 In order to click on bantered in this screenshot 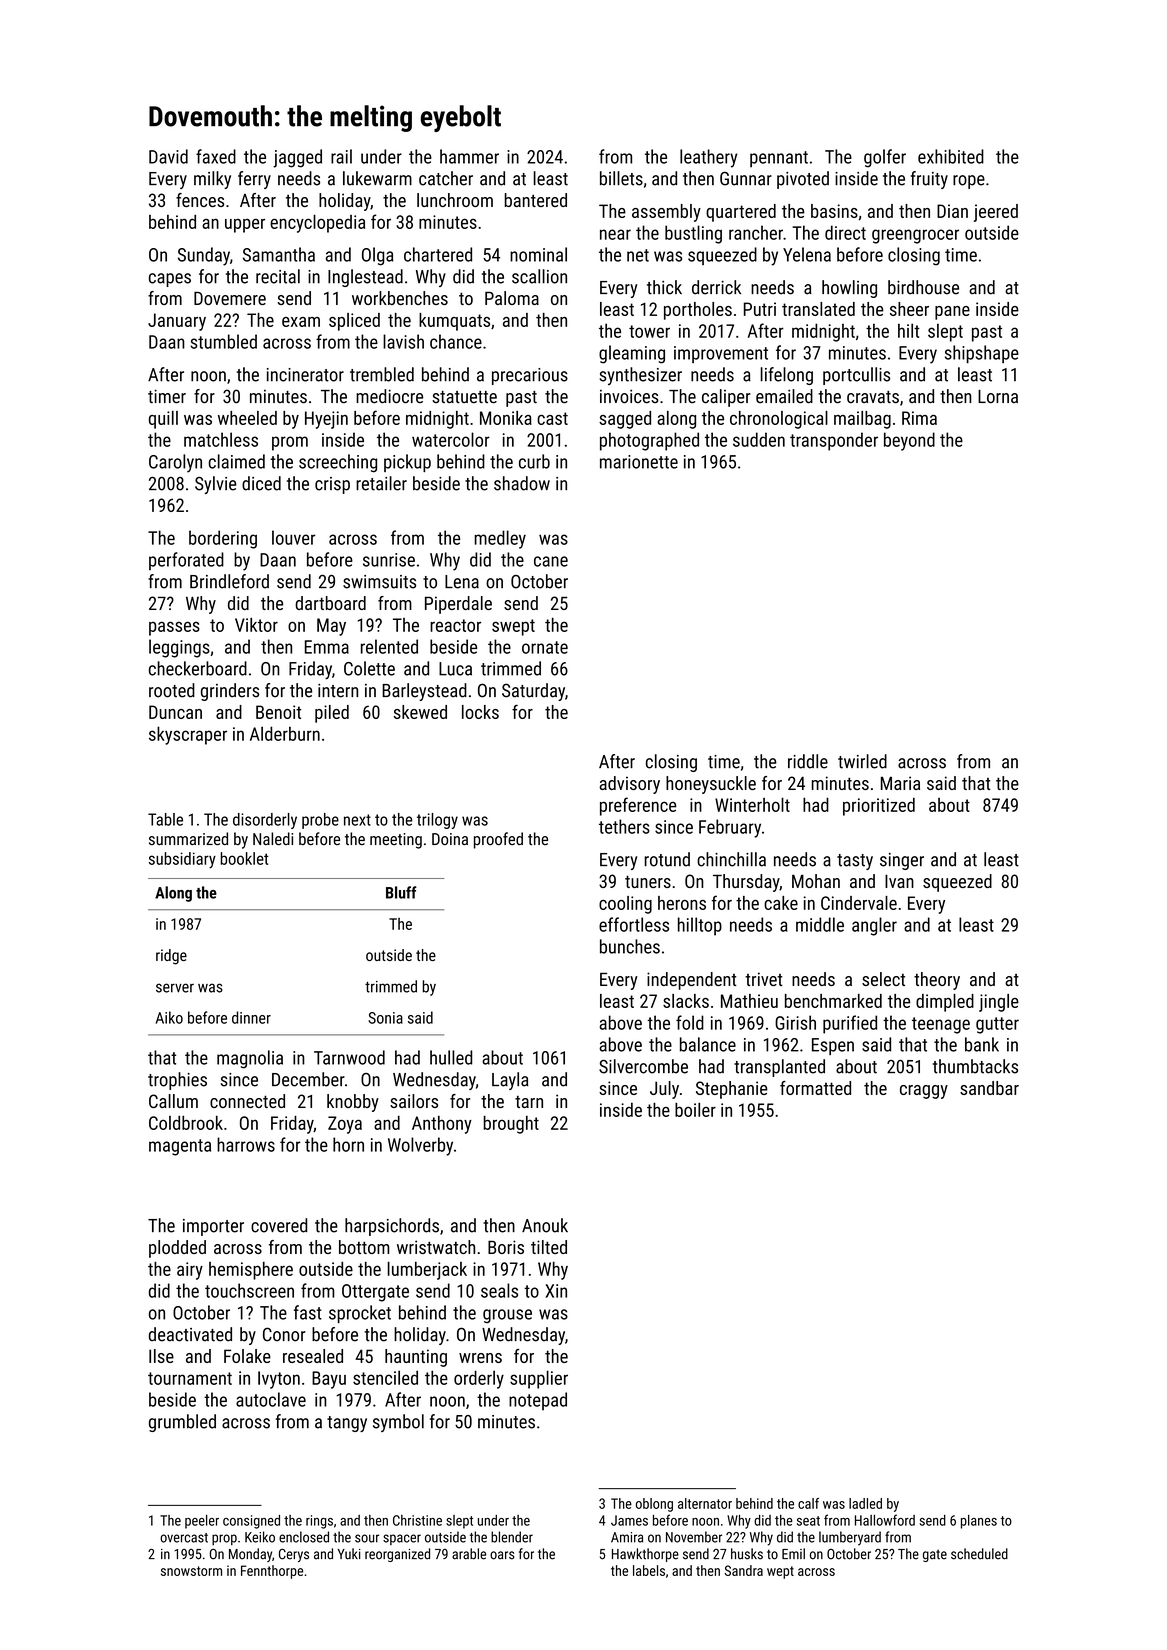, I will do `click(536, 200)`.
